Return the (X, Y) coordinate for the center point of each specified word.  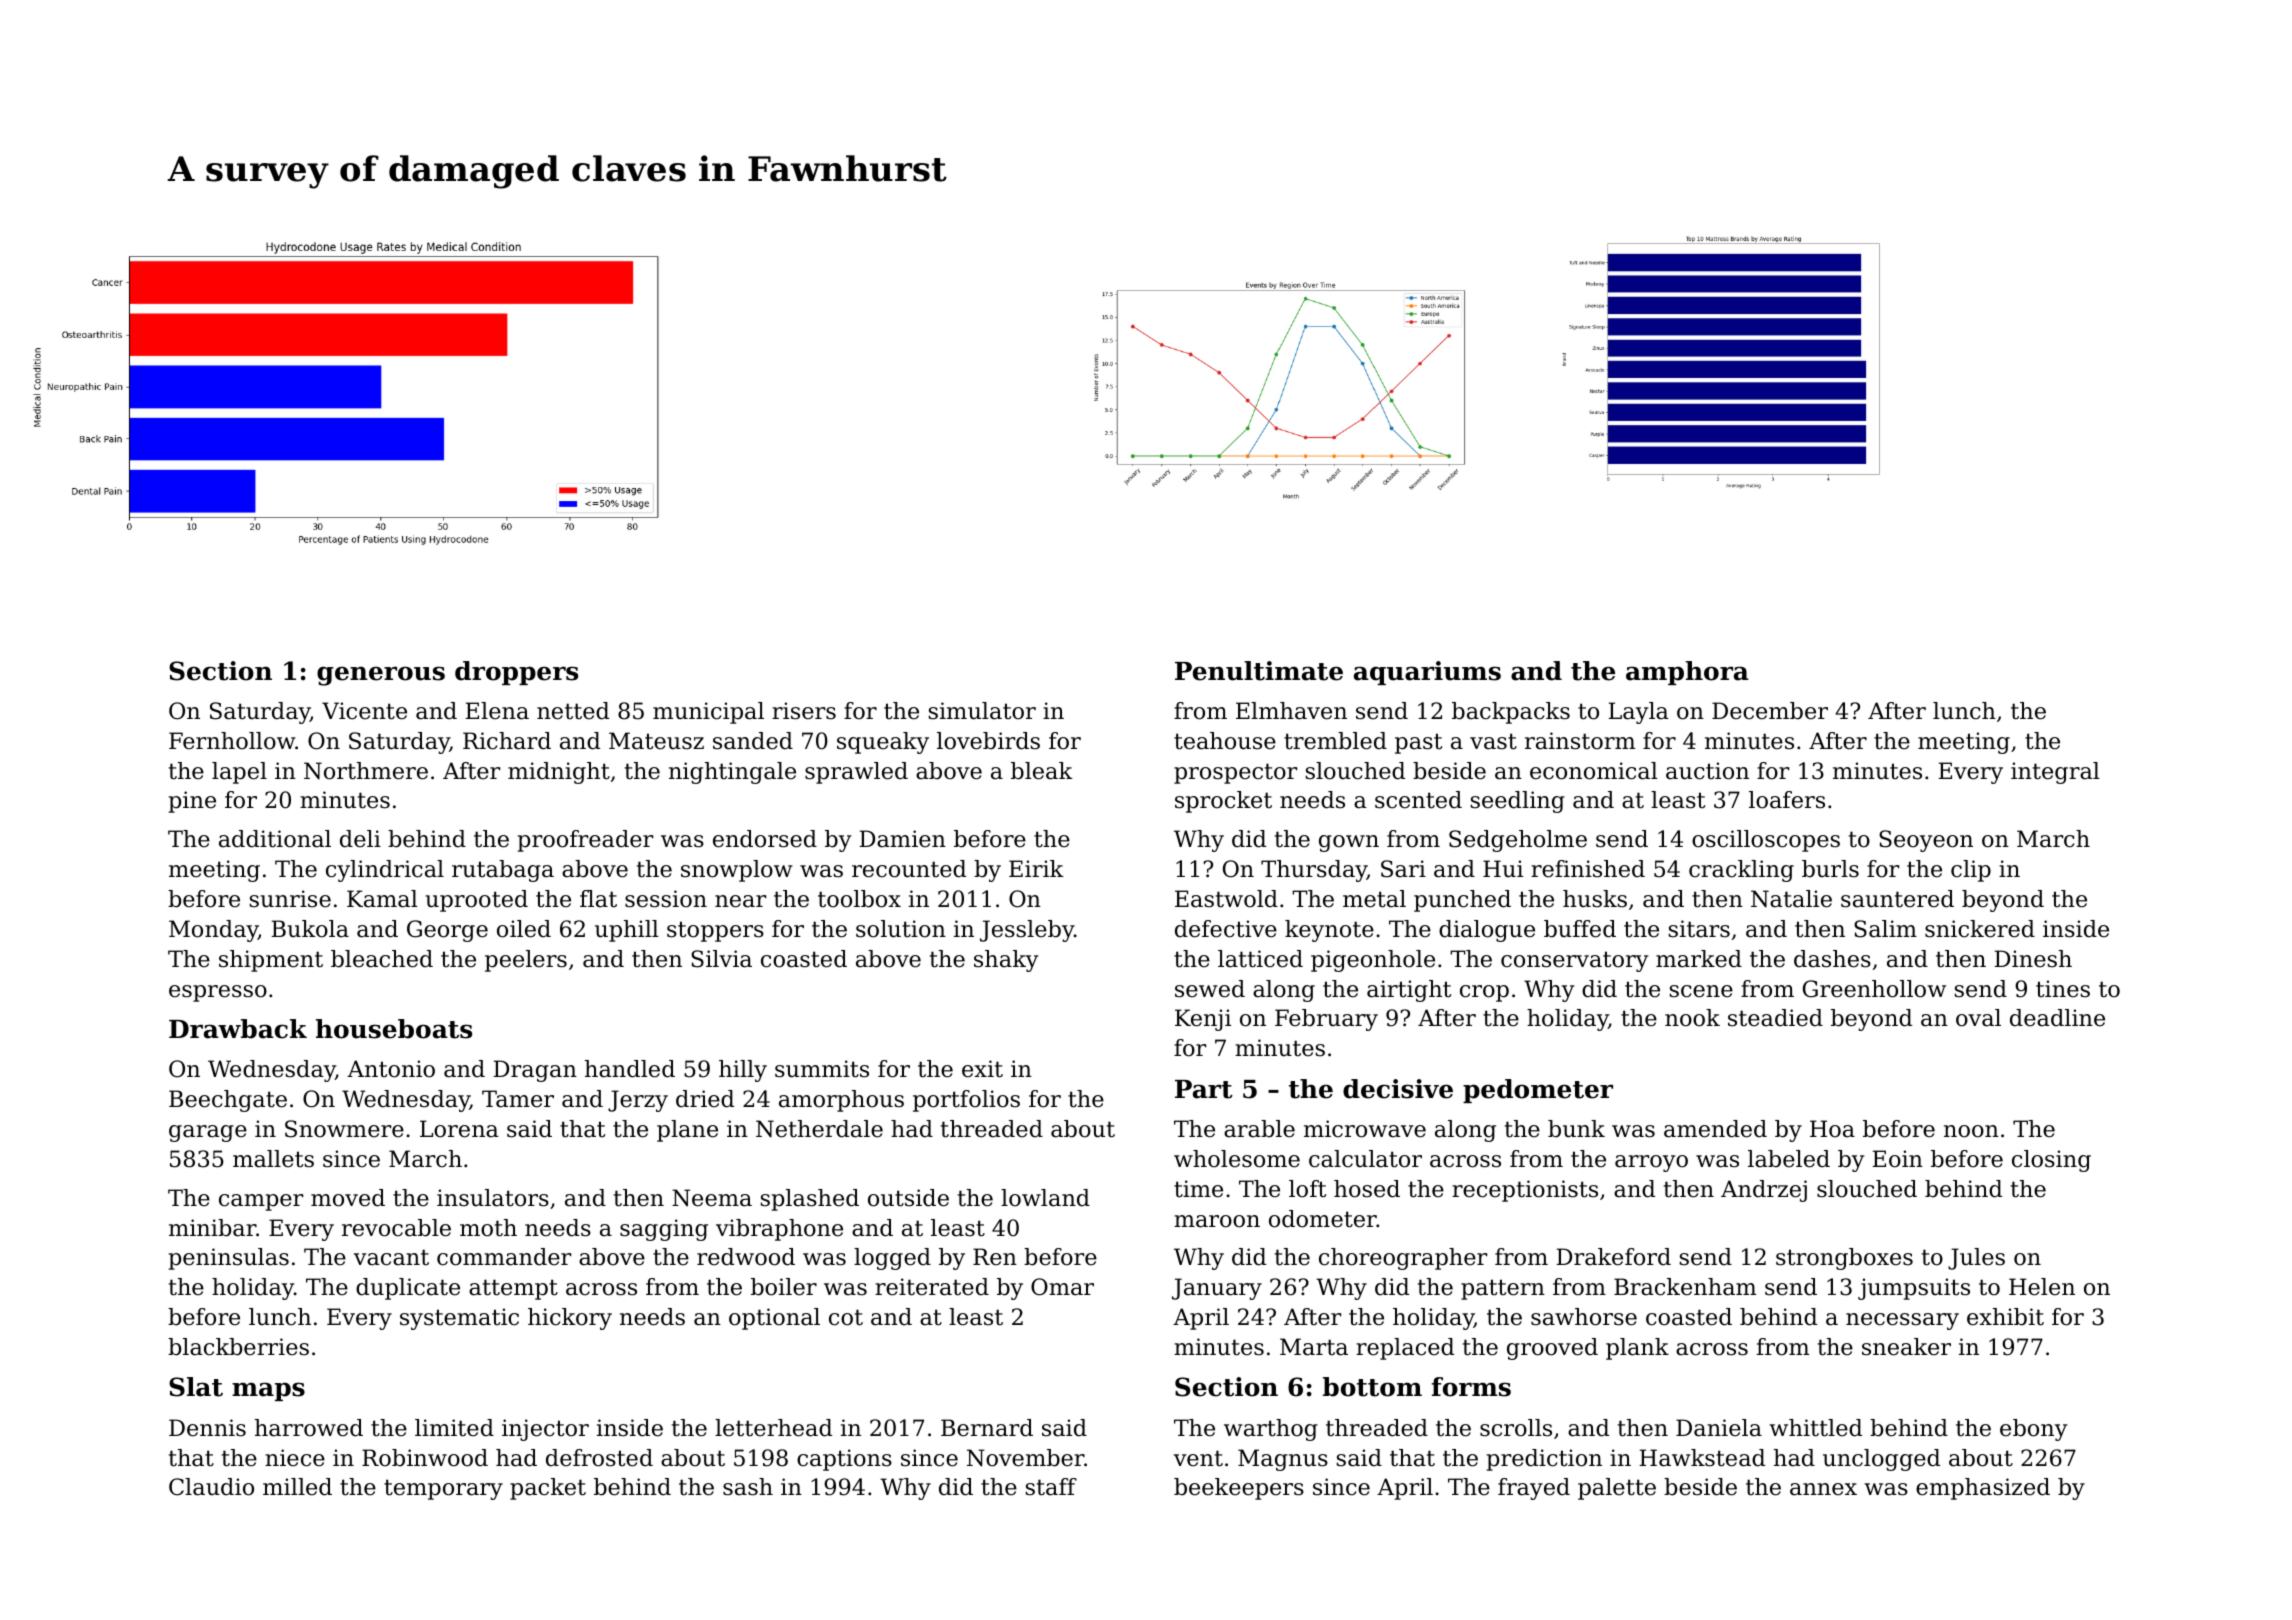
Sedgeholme (1518, 841)
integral (2055, 773)
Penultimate (1259, 671)
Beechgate (228, 1101)
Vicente (364, 711)
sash (748, 1487)
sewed (1210, 989)
